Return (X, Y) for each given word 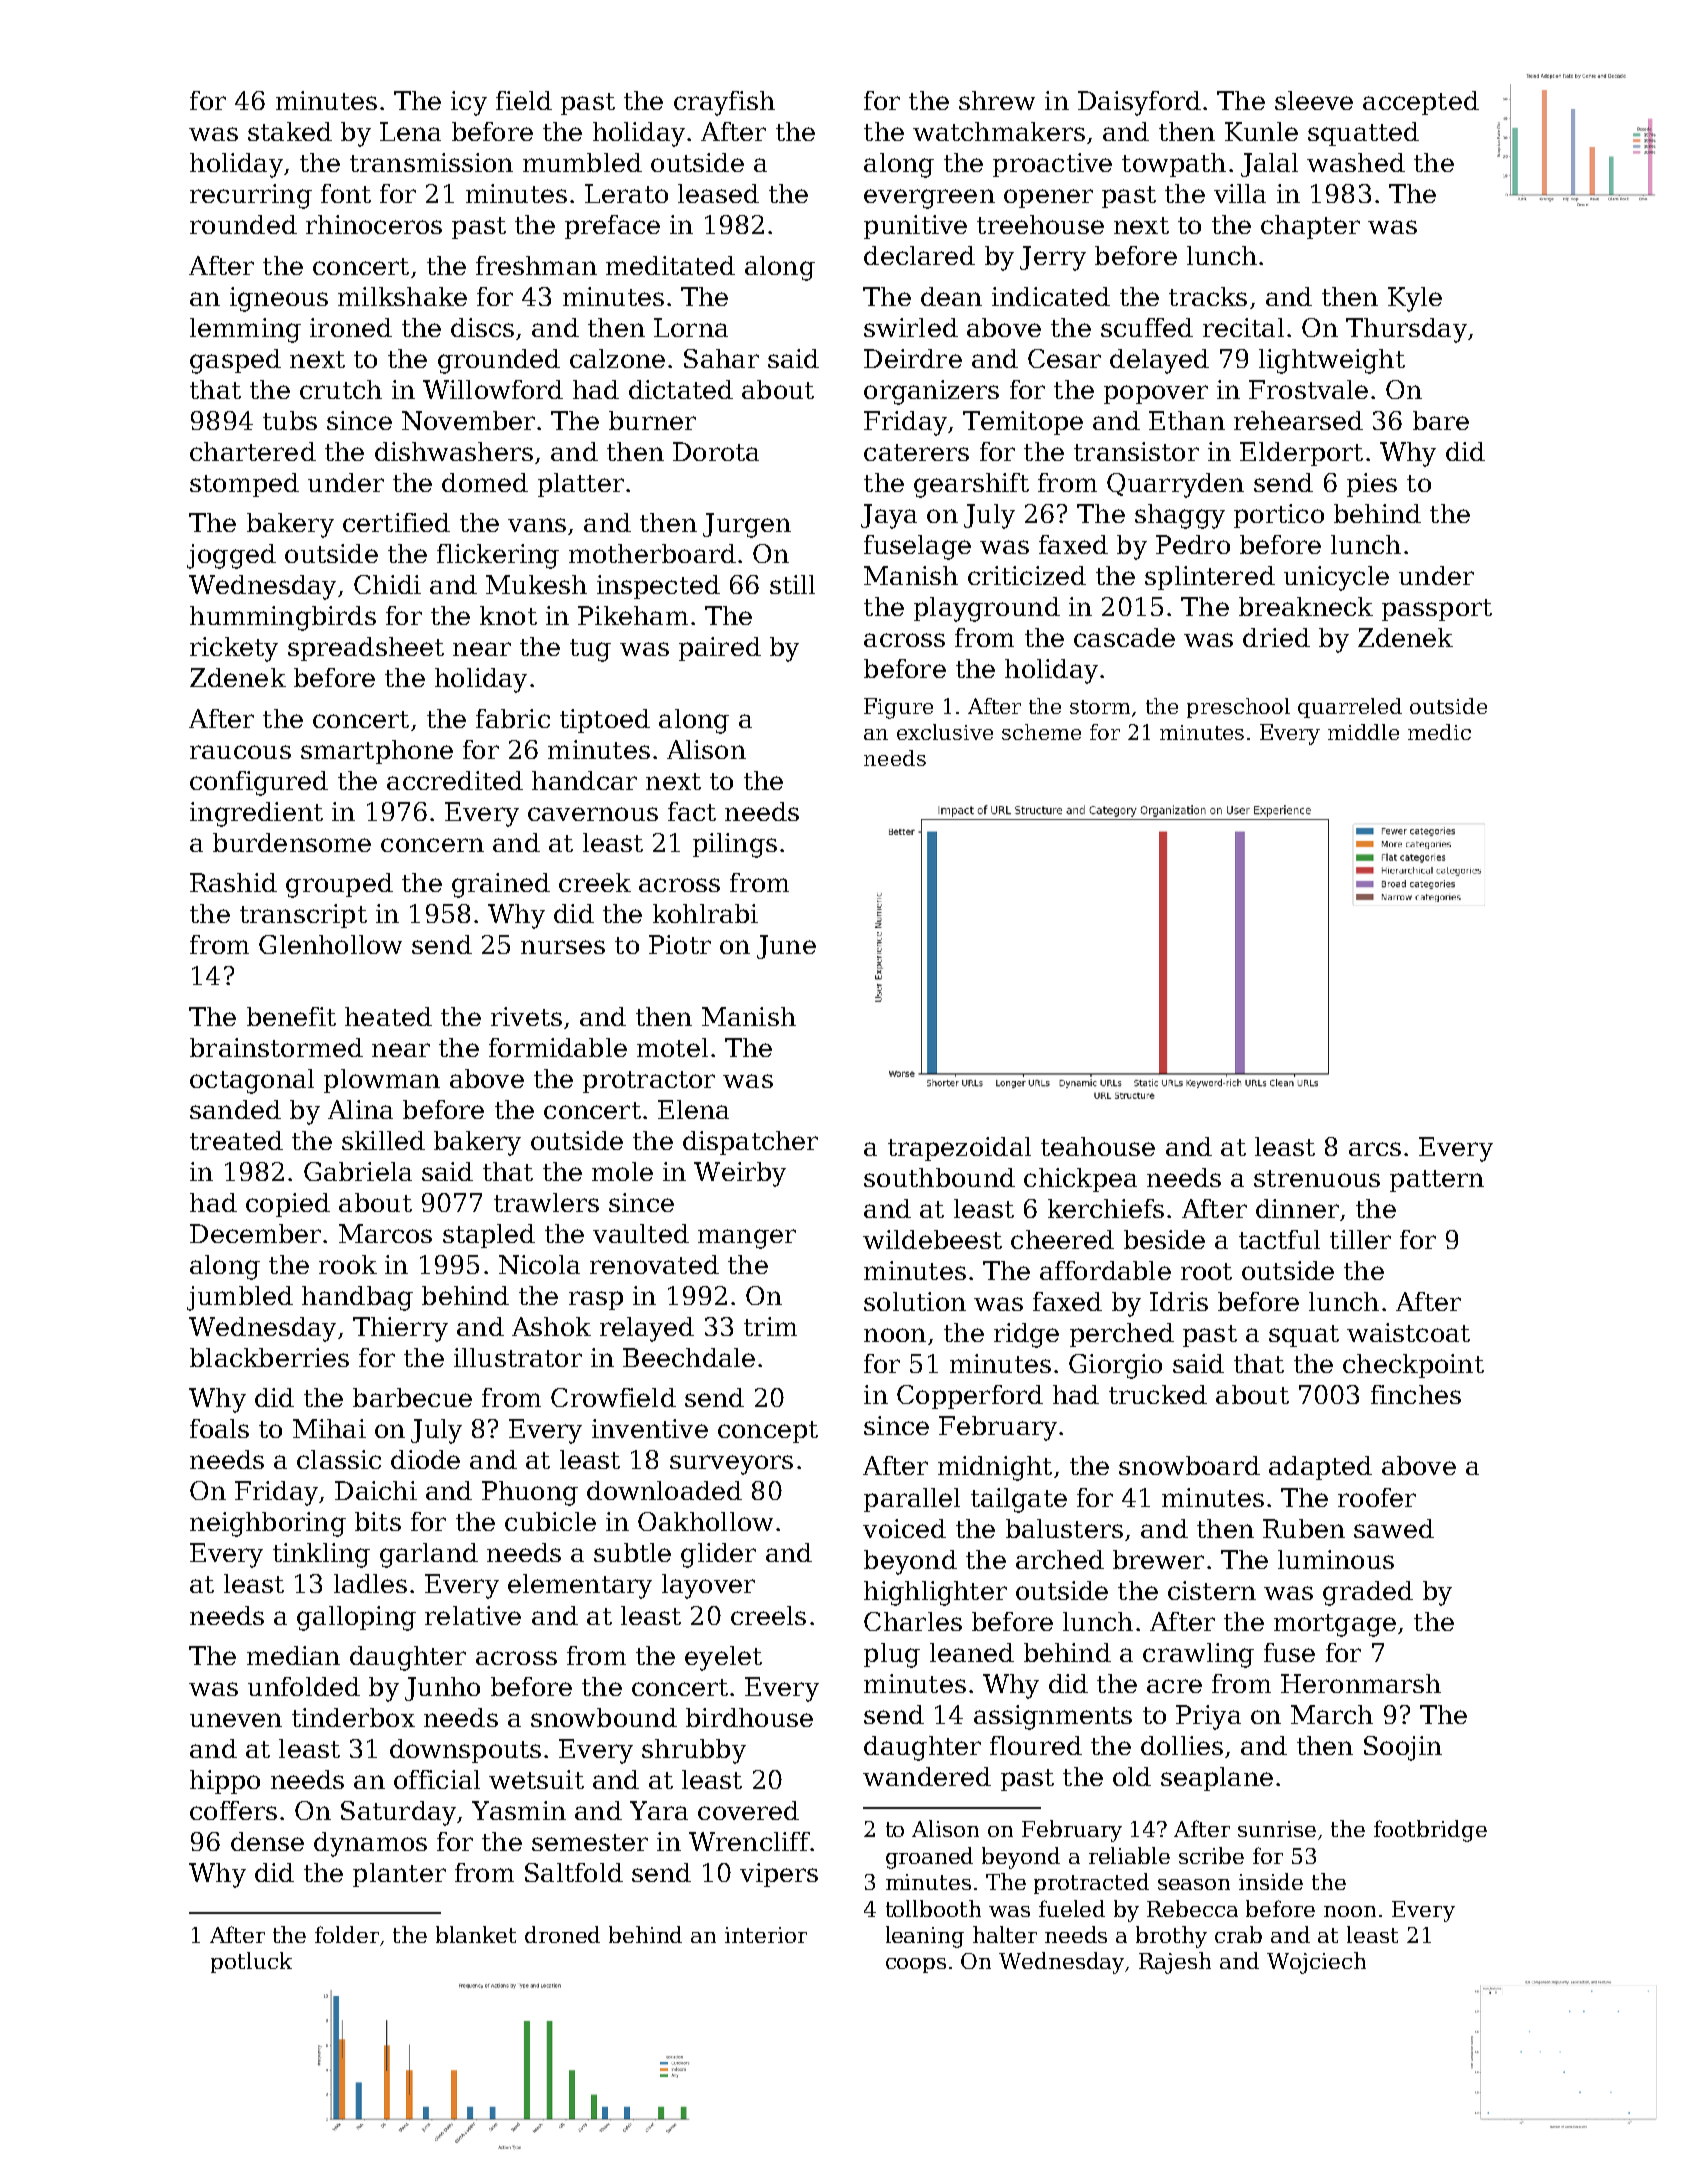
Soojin (1403, 1748)
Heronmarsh (1361, 1683)
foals (219, 1428)
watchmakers (999, 131)
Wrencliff (749, 1841)
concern (432, 845)
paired (720, 649)
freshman (536, 265)
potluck (251, 1962)
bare (1441, 420)
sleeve (1314, 100)
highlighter (935, 1593)
